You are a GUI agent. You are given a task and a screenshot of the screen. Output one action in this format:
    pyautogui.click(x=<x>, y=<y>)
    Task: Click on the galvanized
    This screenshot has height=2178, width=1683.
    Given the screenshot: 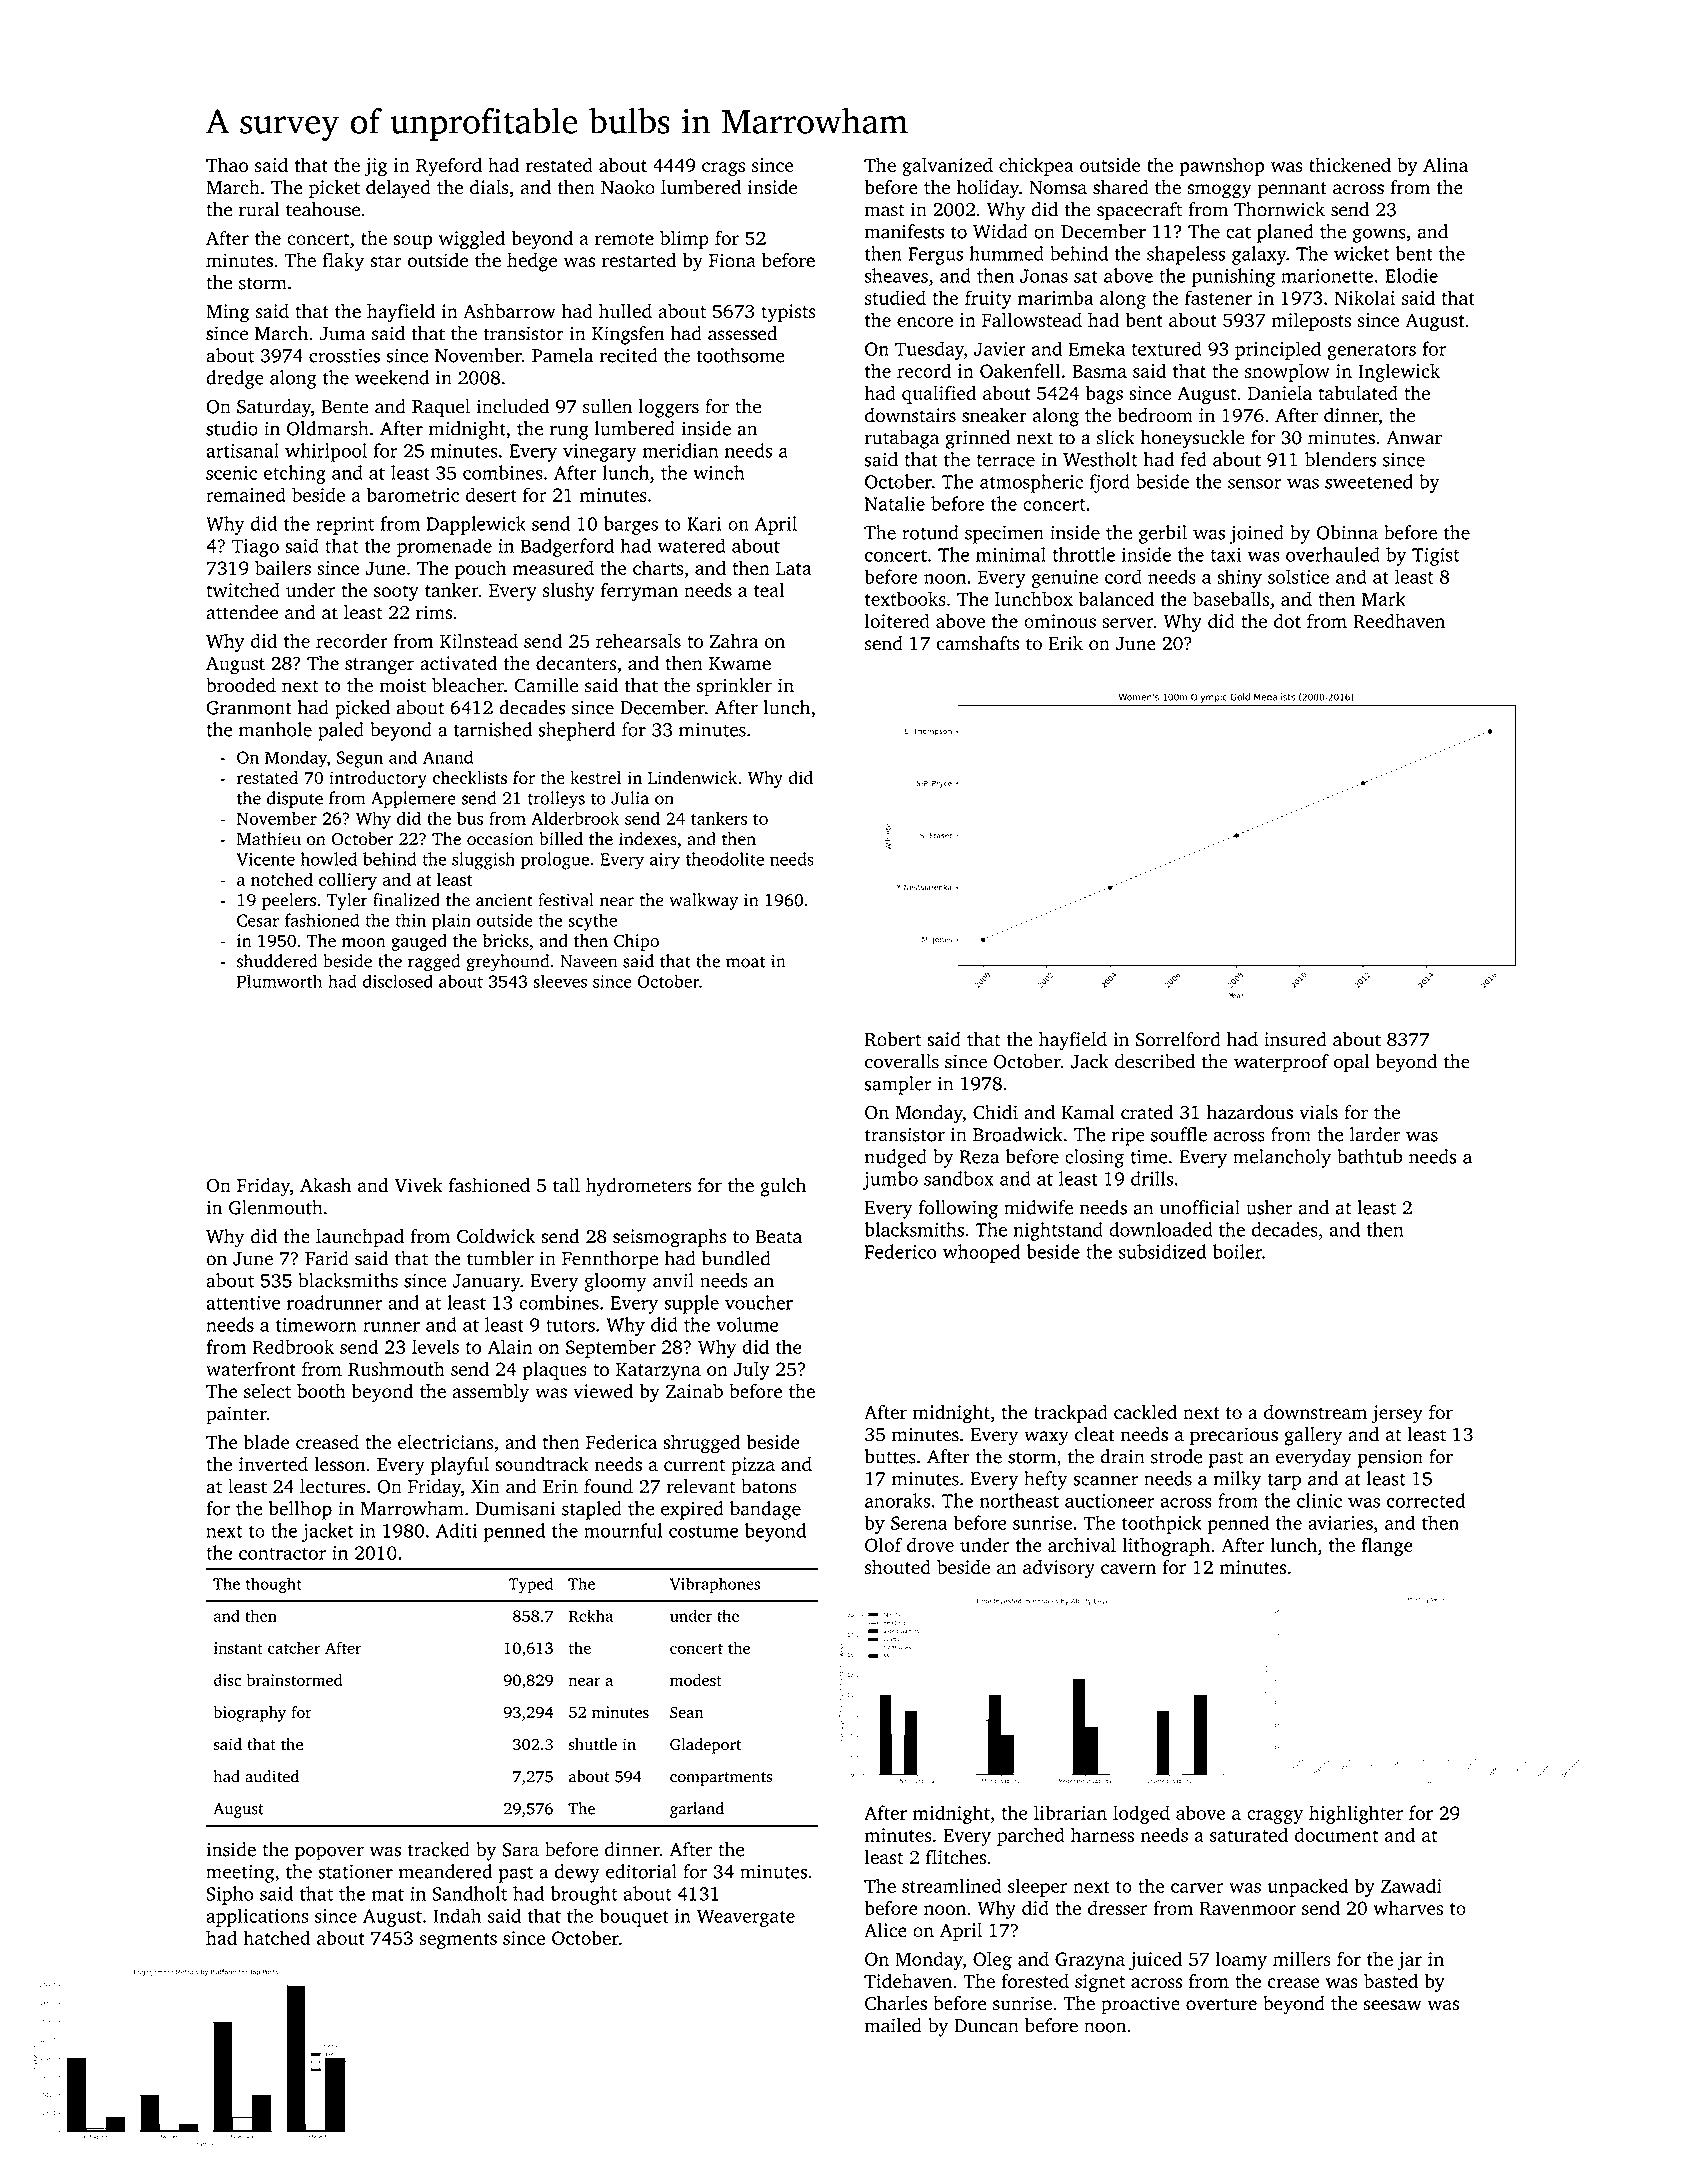 What is the action you would take?
    pyautogui.click(x=947, y=167)
